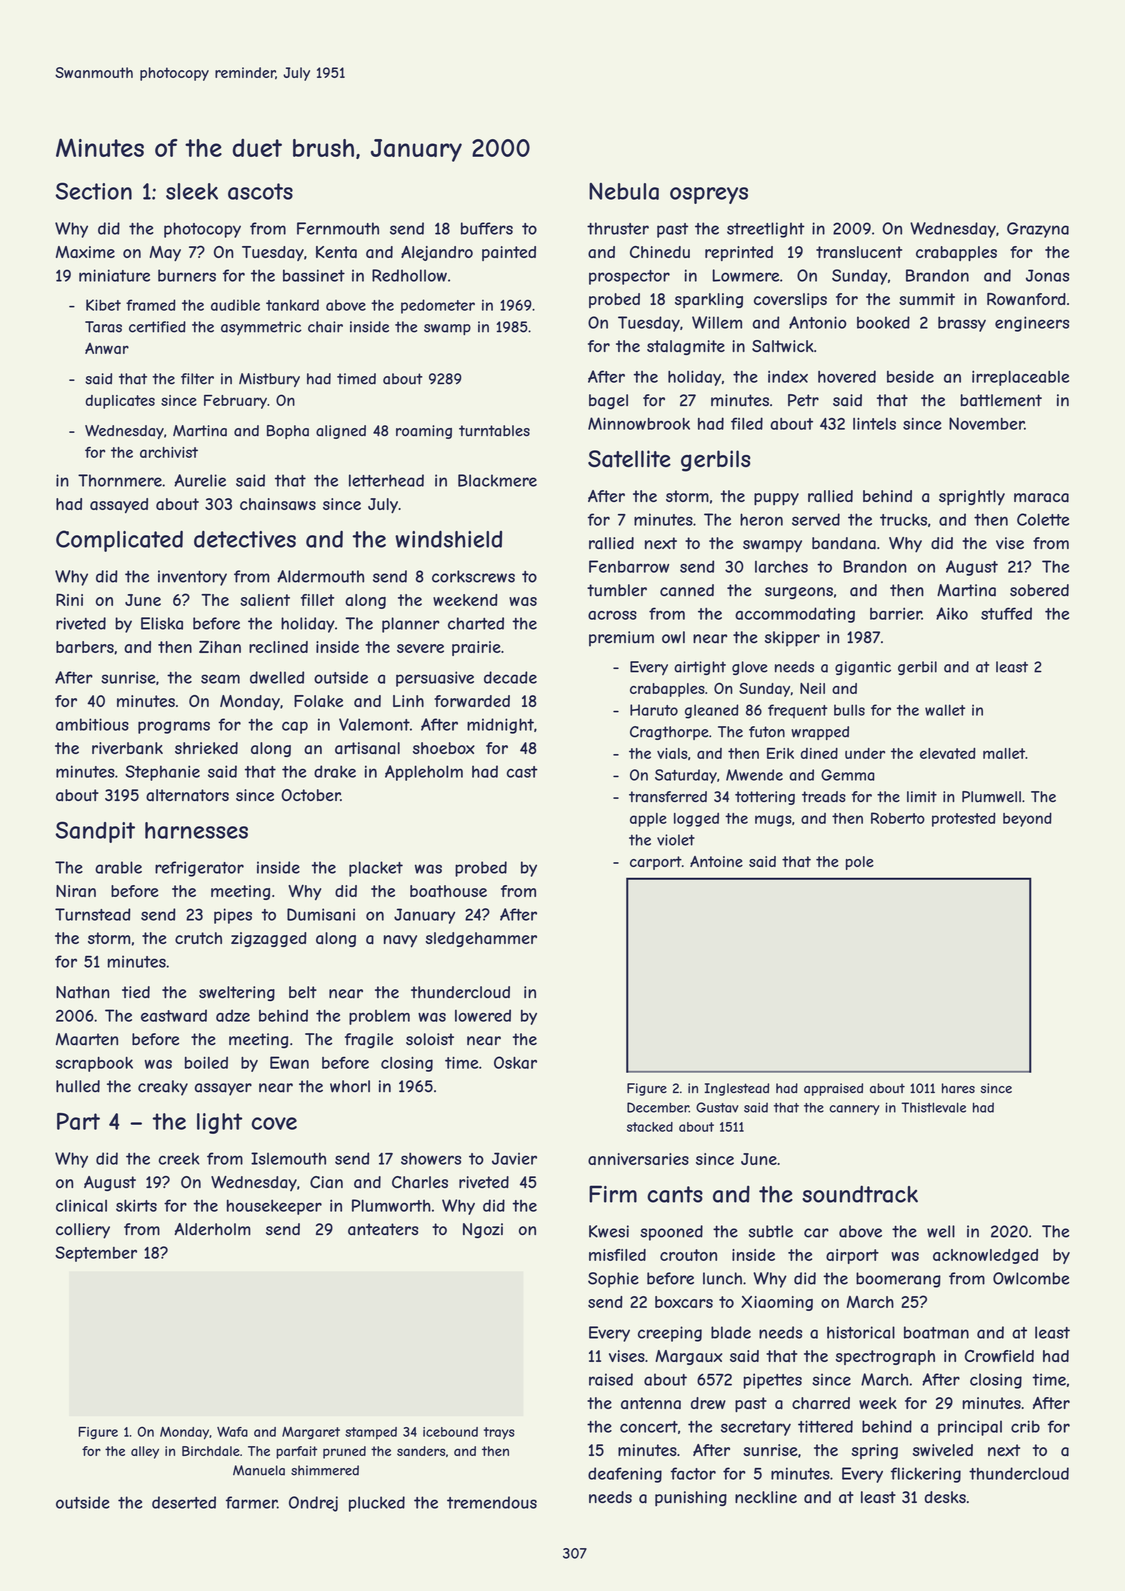 The height and width of the page is (1591, 1125). I want to click on accommodating, so click(795, 615).
